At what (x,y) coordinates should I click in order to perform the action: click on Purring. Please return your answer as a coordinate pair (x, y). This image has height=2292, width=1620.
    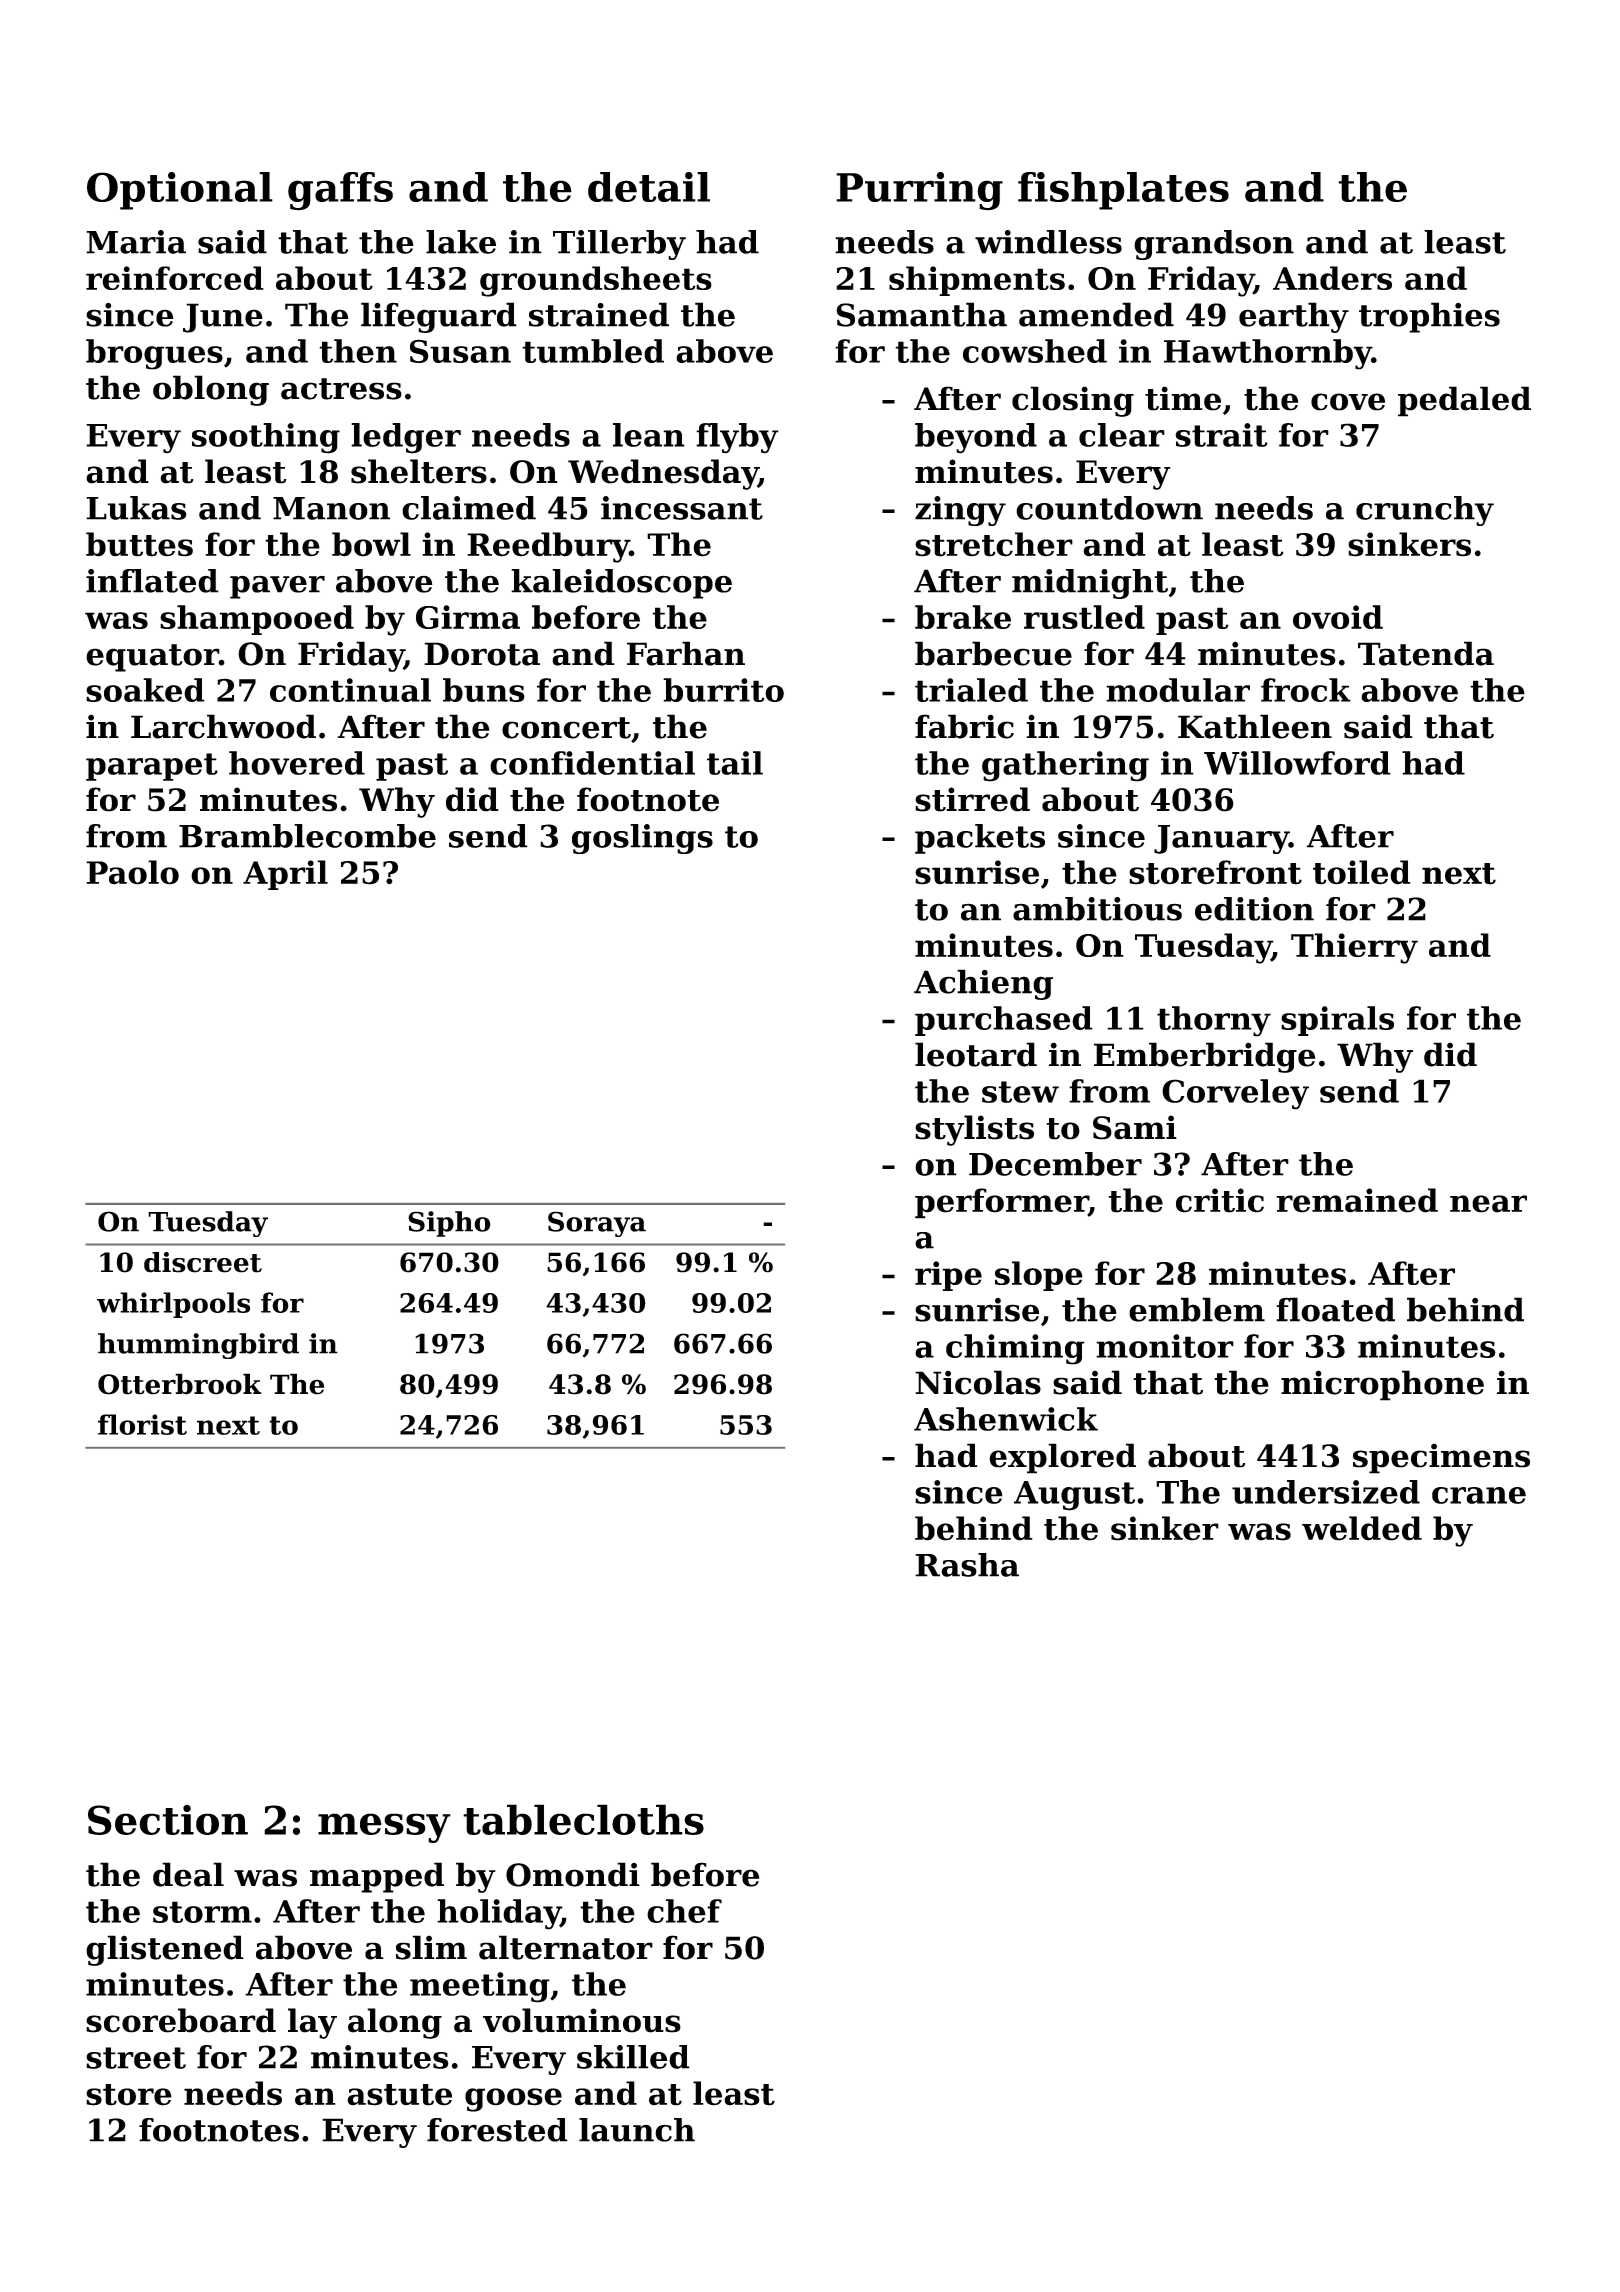
    Looking at the image, I should click on (919, 191).
